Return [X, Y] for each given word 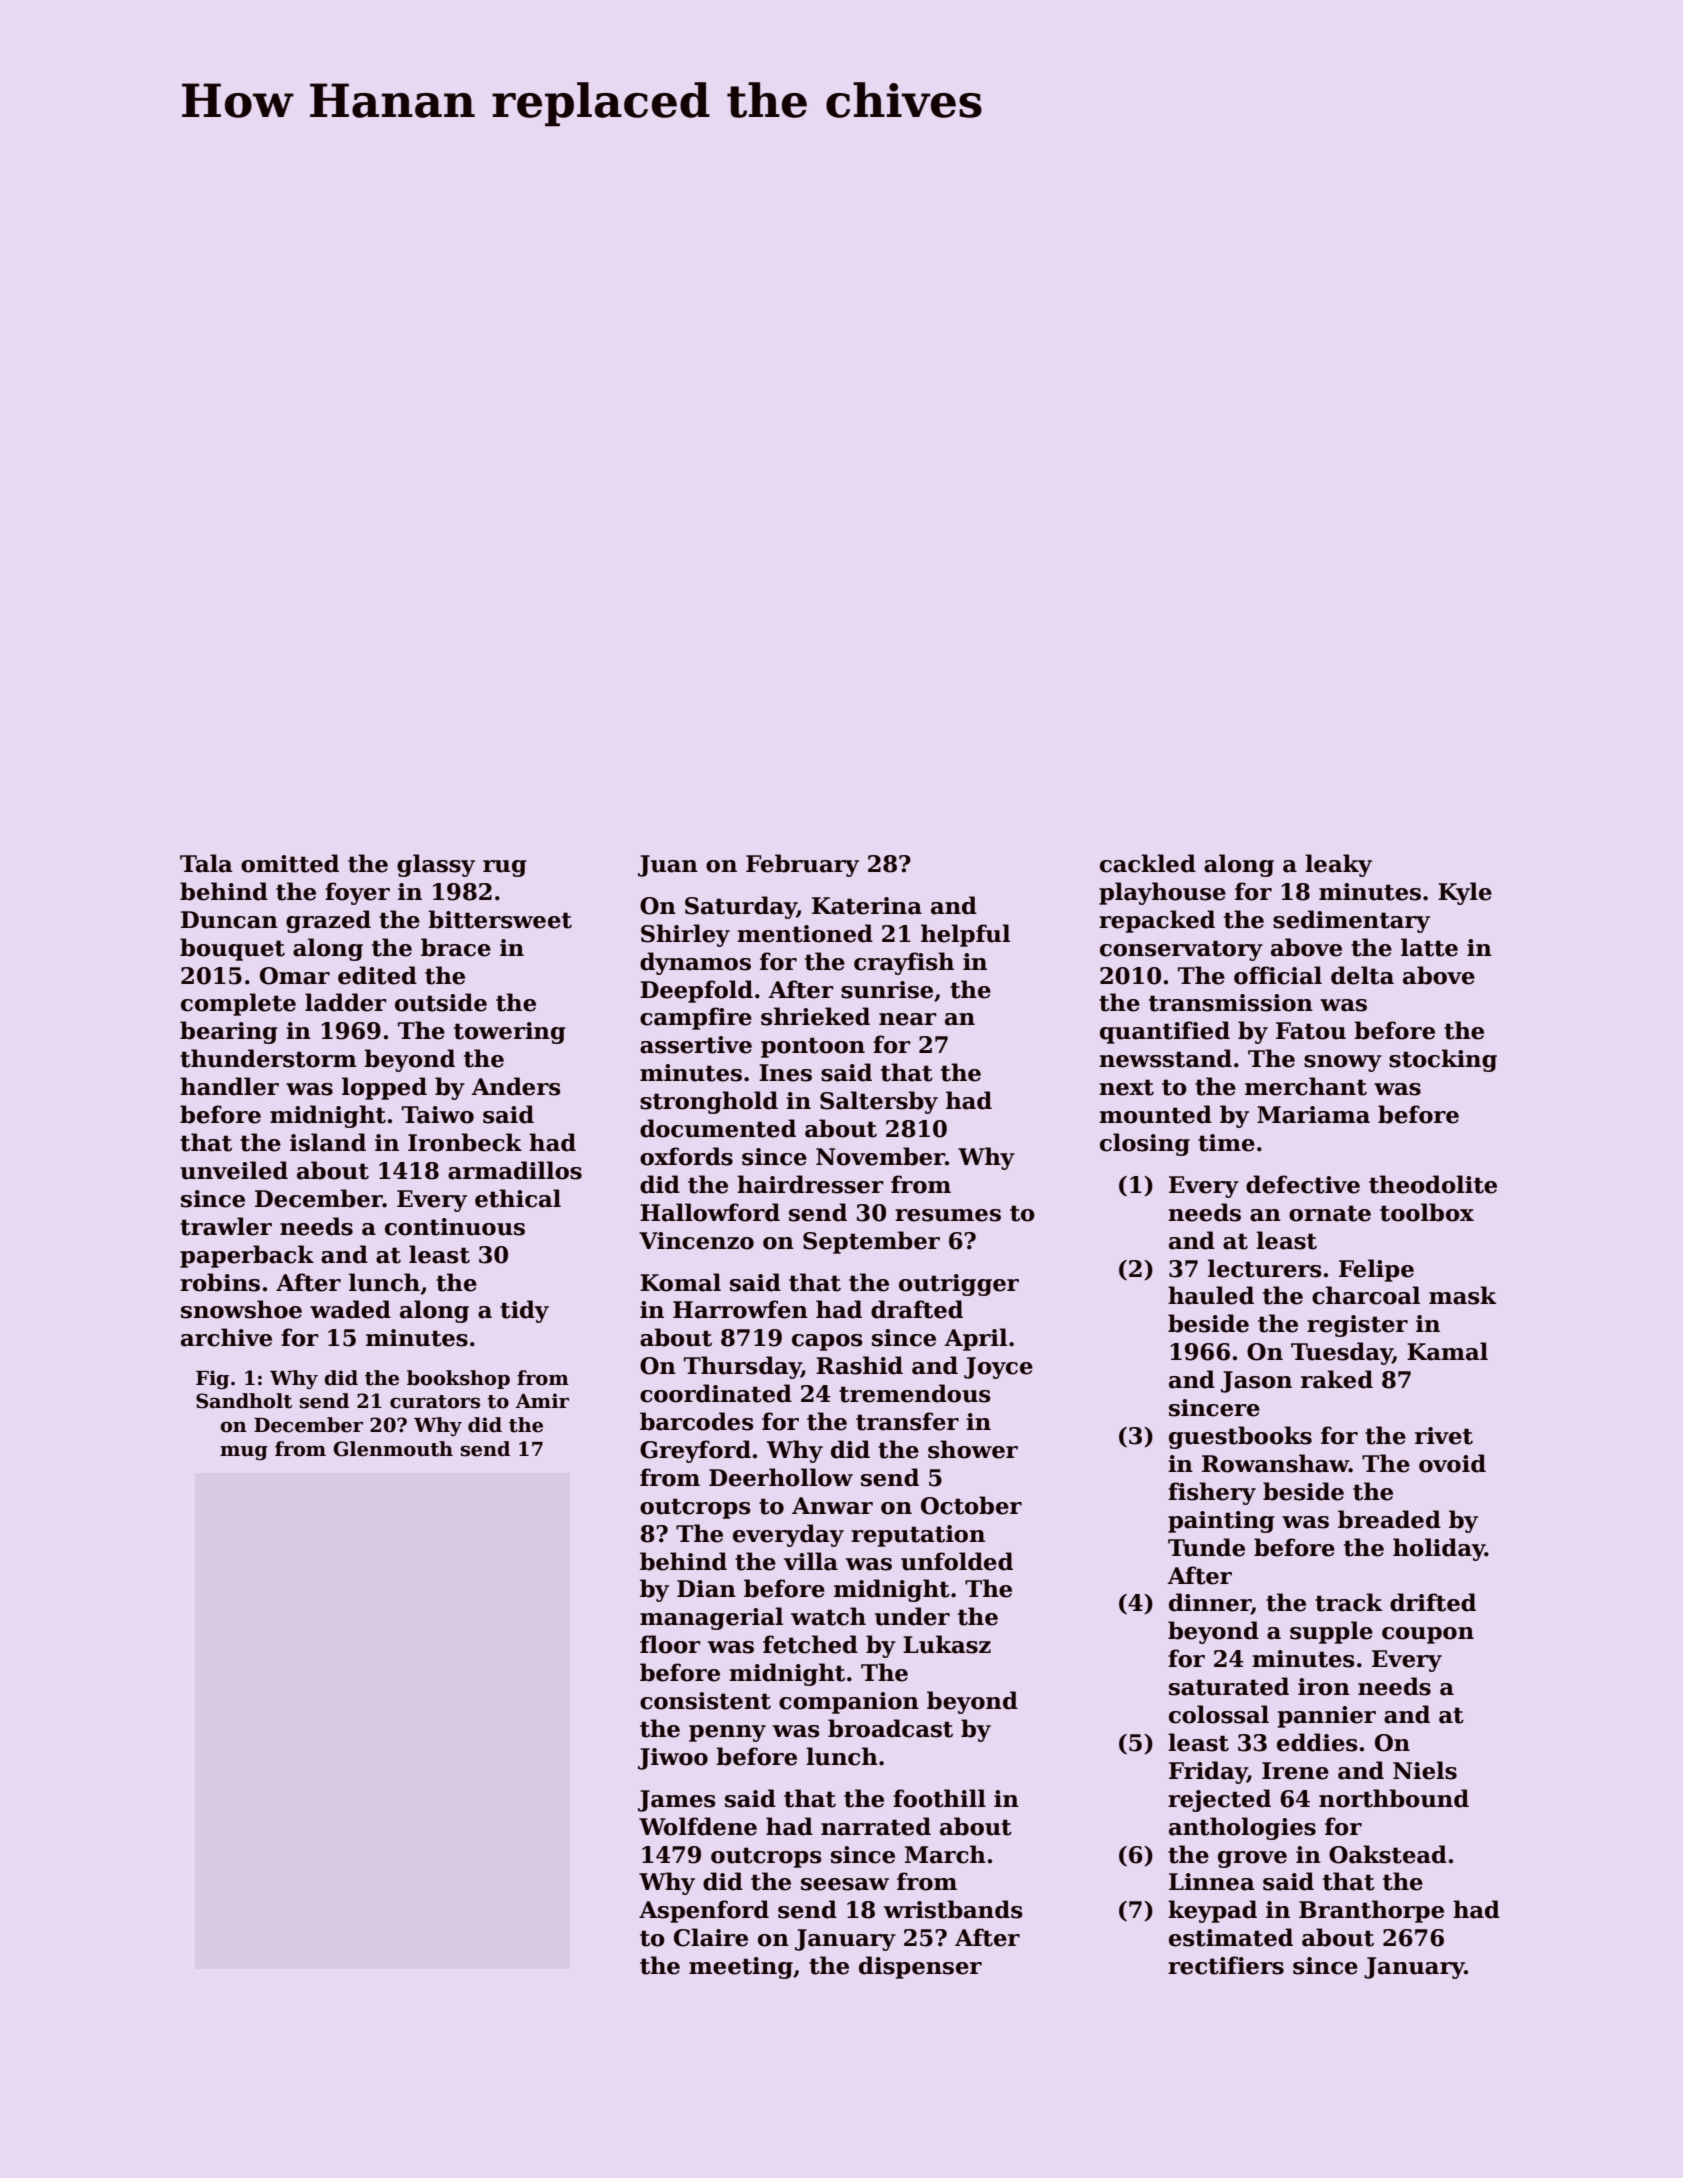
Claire [711, 1937]
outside [441, 1002]
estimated [1231, 1937]
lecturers [1265, 1268]
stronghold [709, 1102]
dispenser [920, 1967]
